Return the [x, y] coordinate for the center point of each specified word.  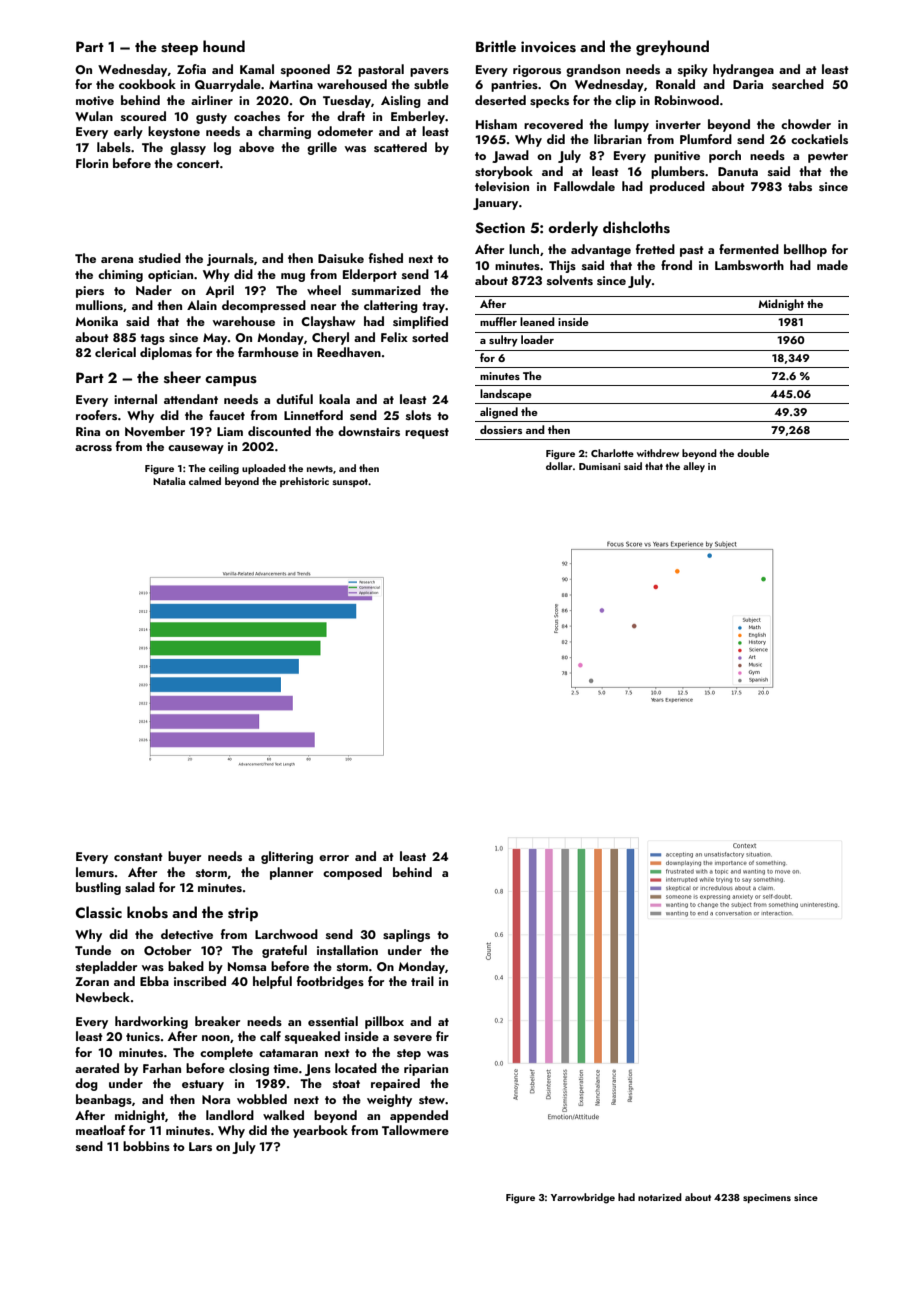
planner [291, 873]
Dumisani [600, 466]
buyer [184, 857]
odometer [345, 131]
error [334, 858]
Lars [200, 1146]
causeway [196, 449]
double [753, 453]
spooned [305, 70]
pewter [828, 157]
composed [352, 873]
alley [694, 467]
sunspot [350, 483]
